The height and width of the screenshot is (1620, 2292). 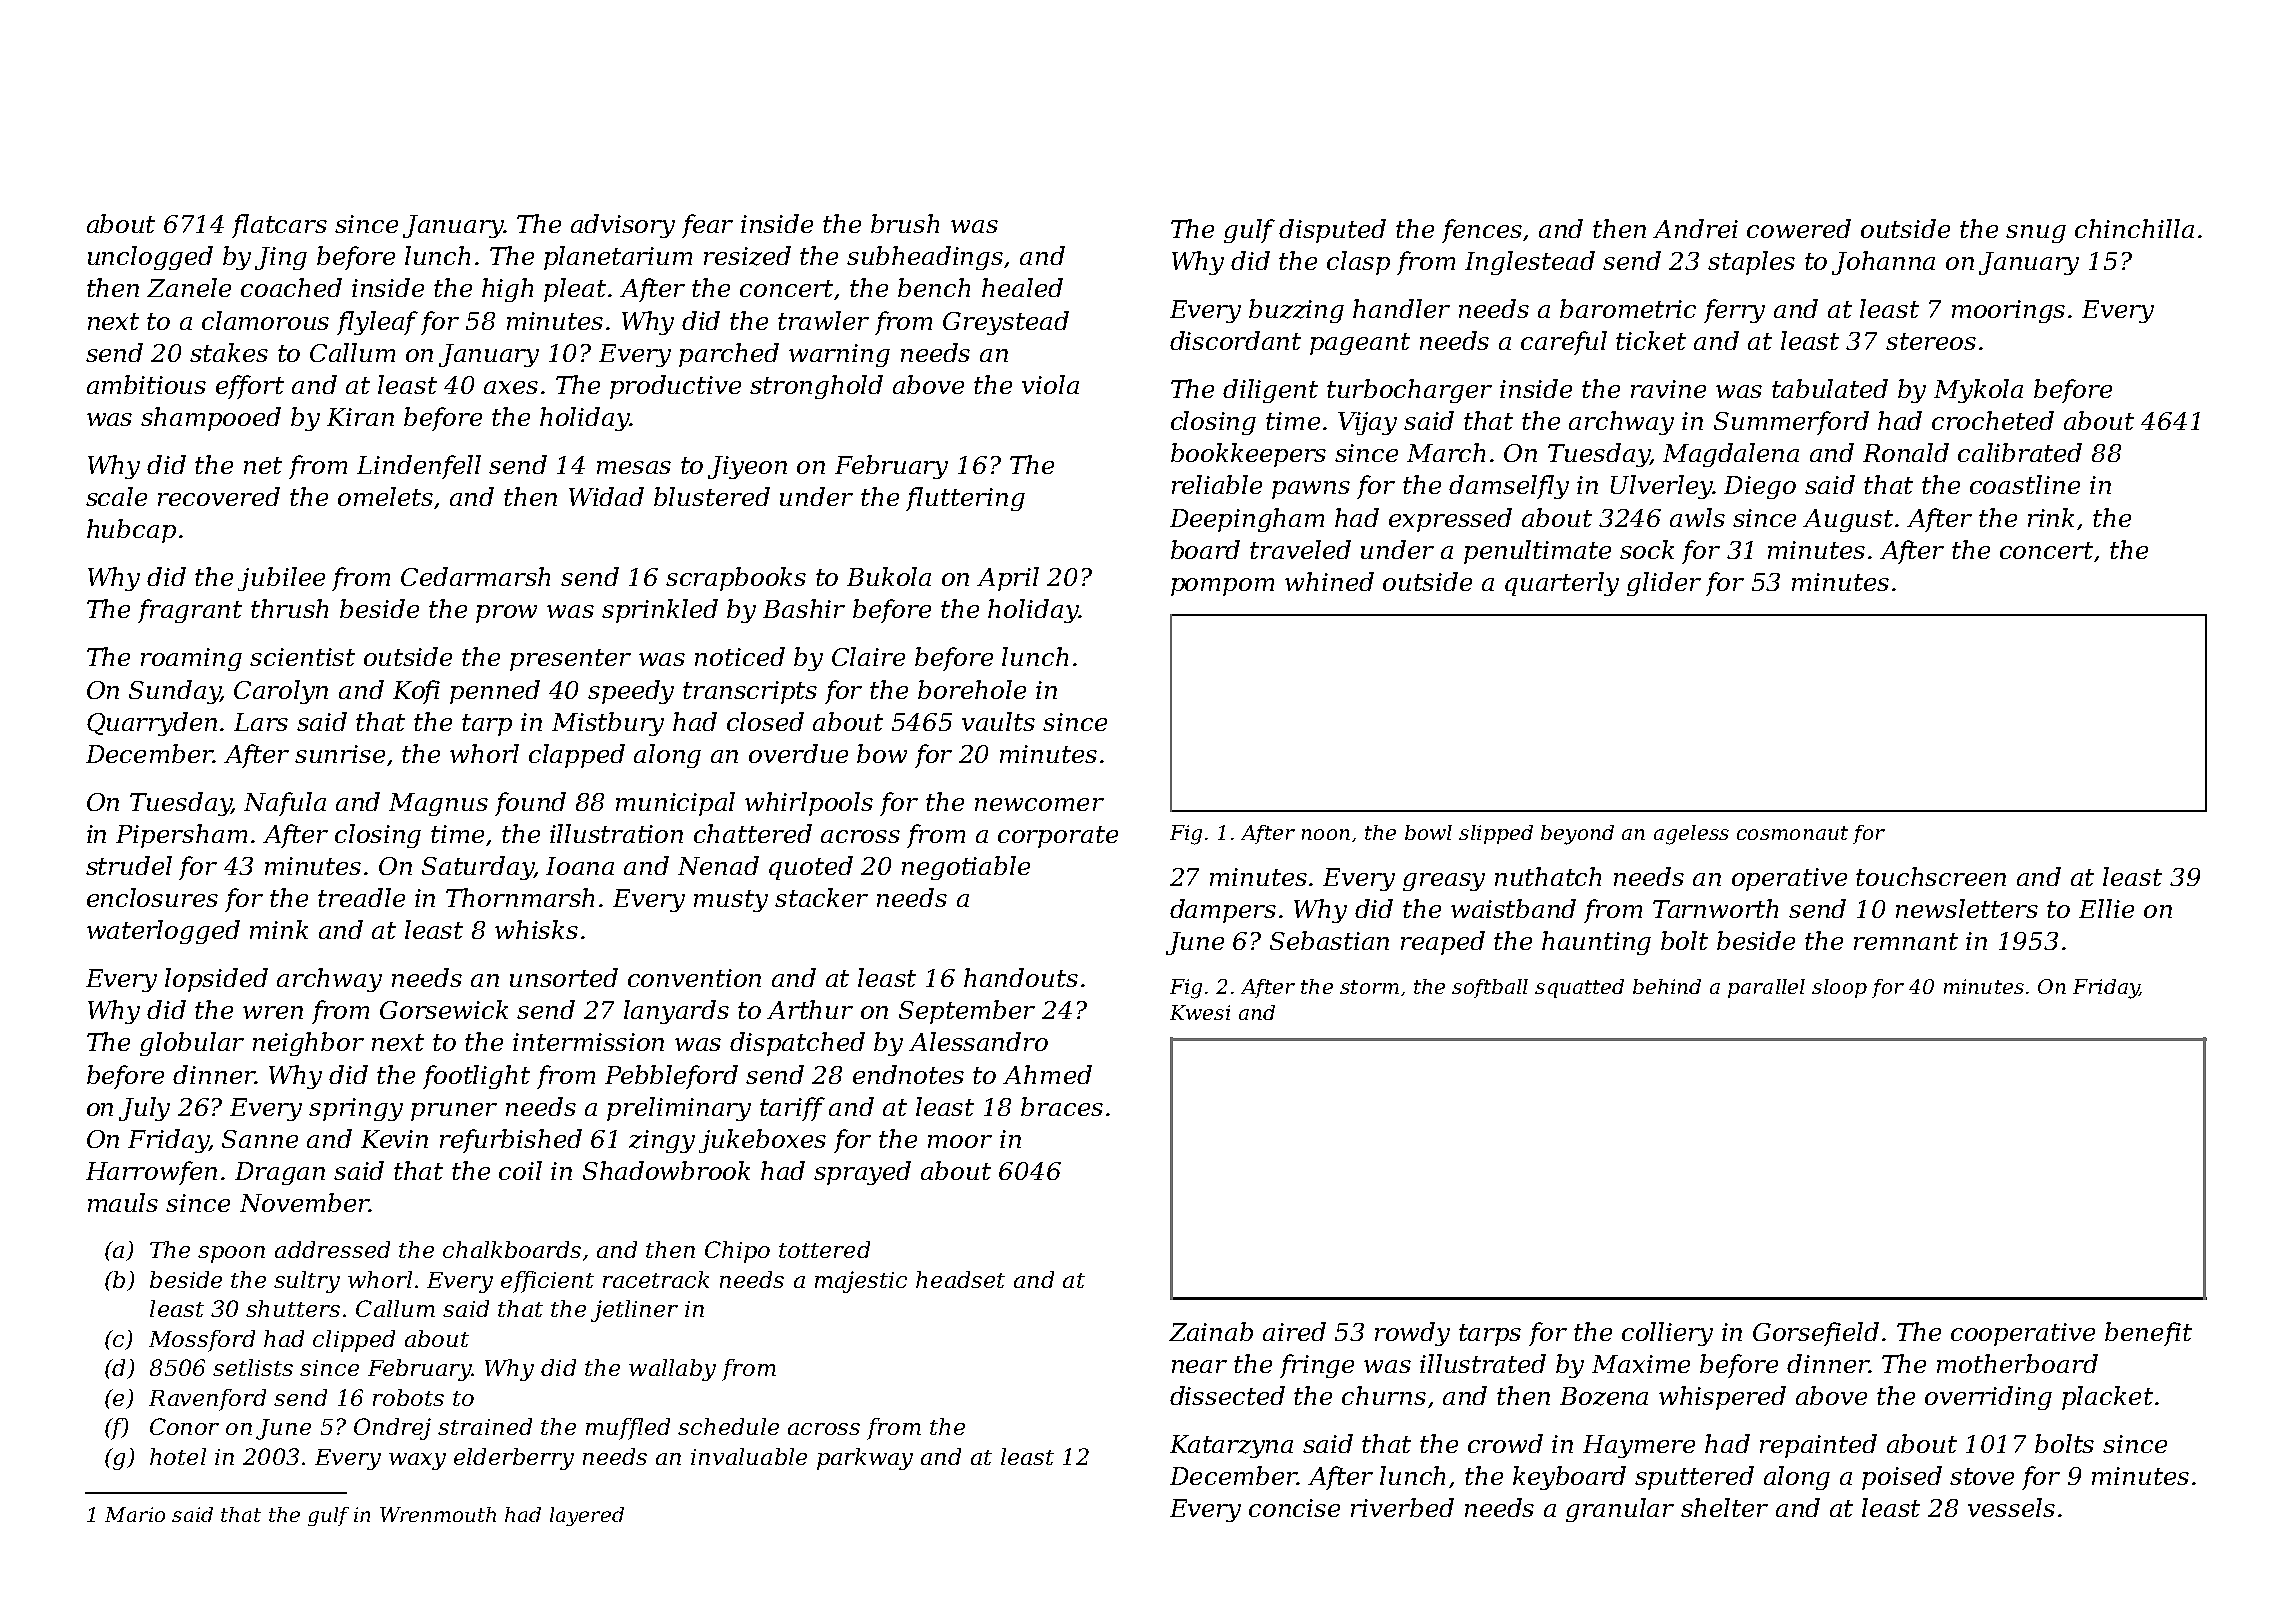 I want to click on Lars, so click(x=261, y=722).
